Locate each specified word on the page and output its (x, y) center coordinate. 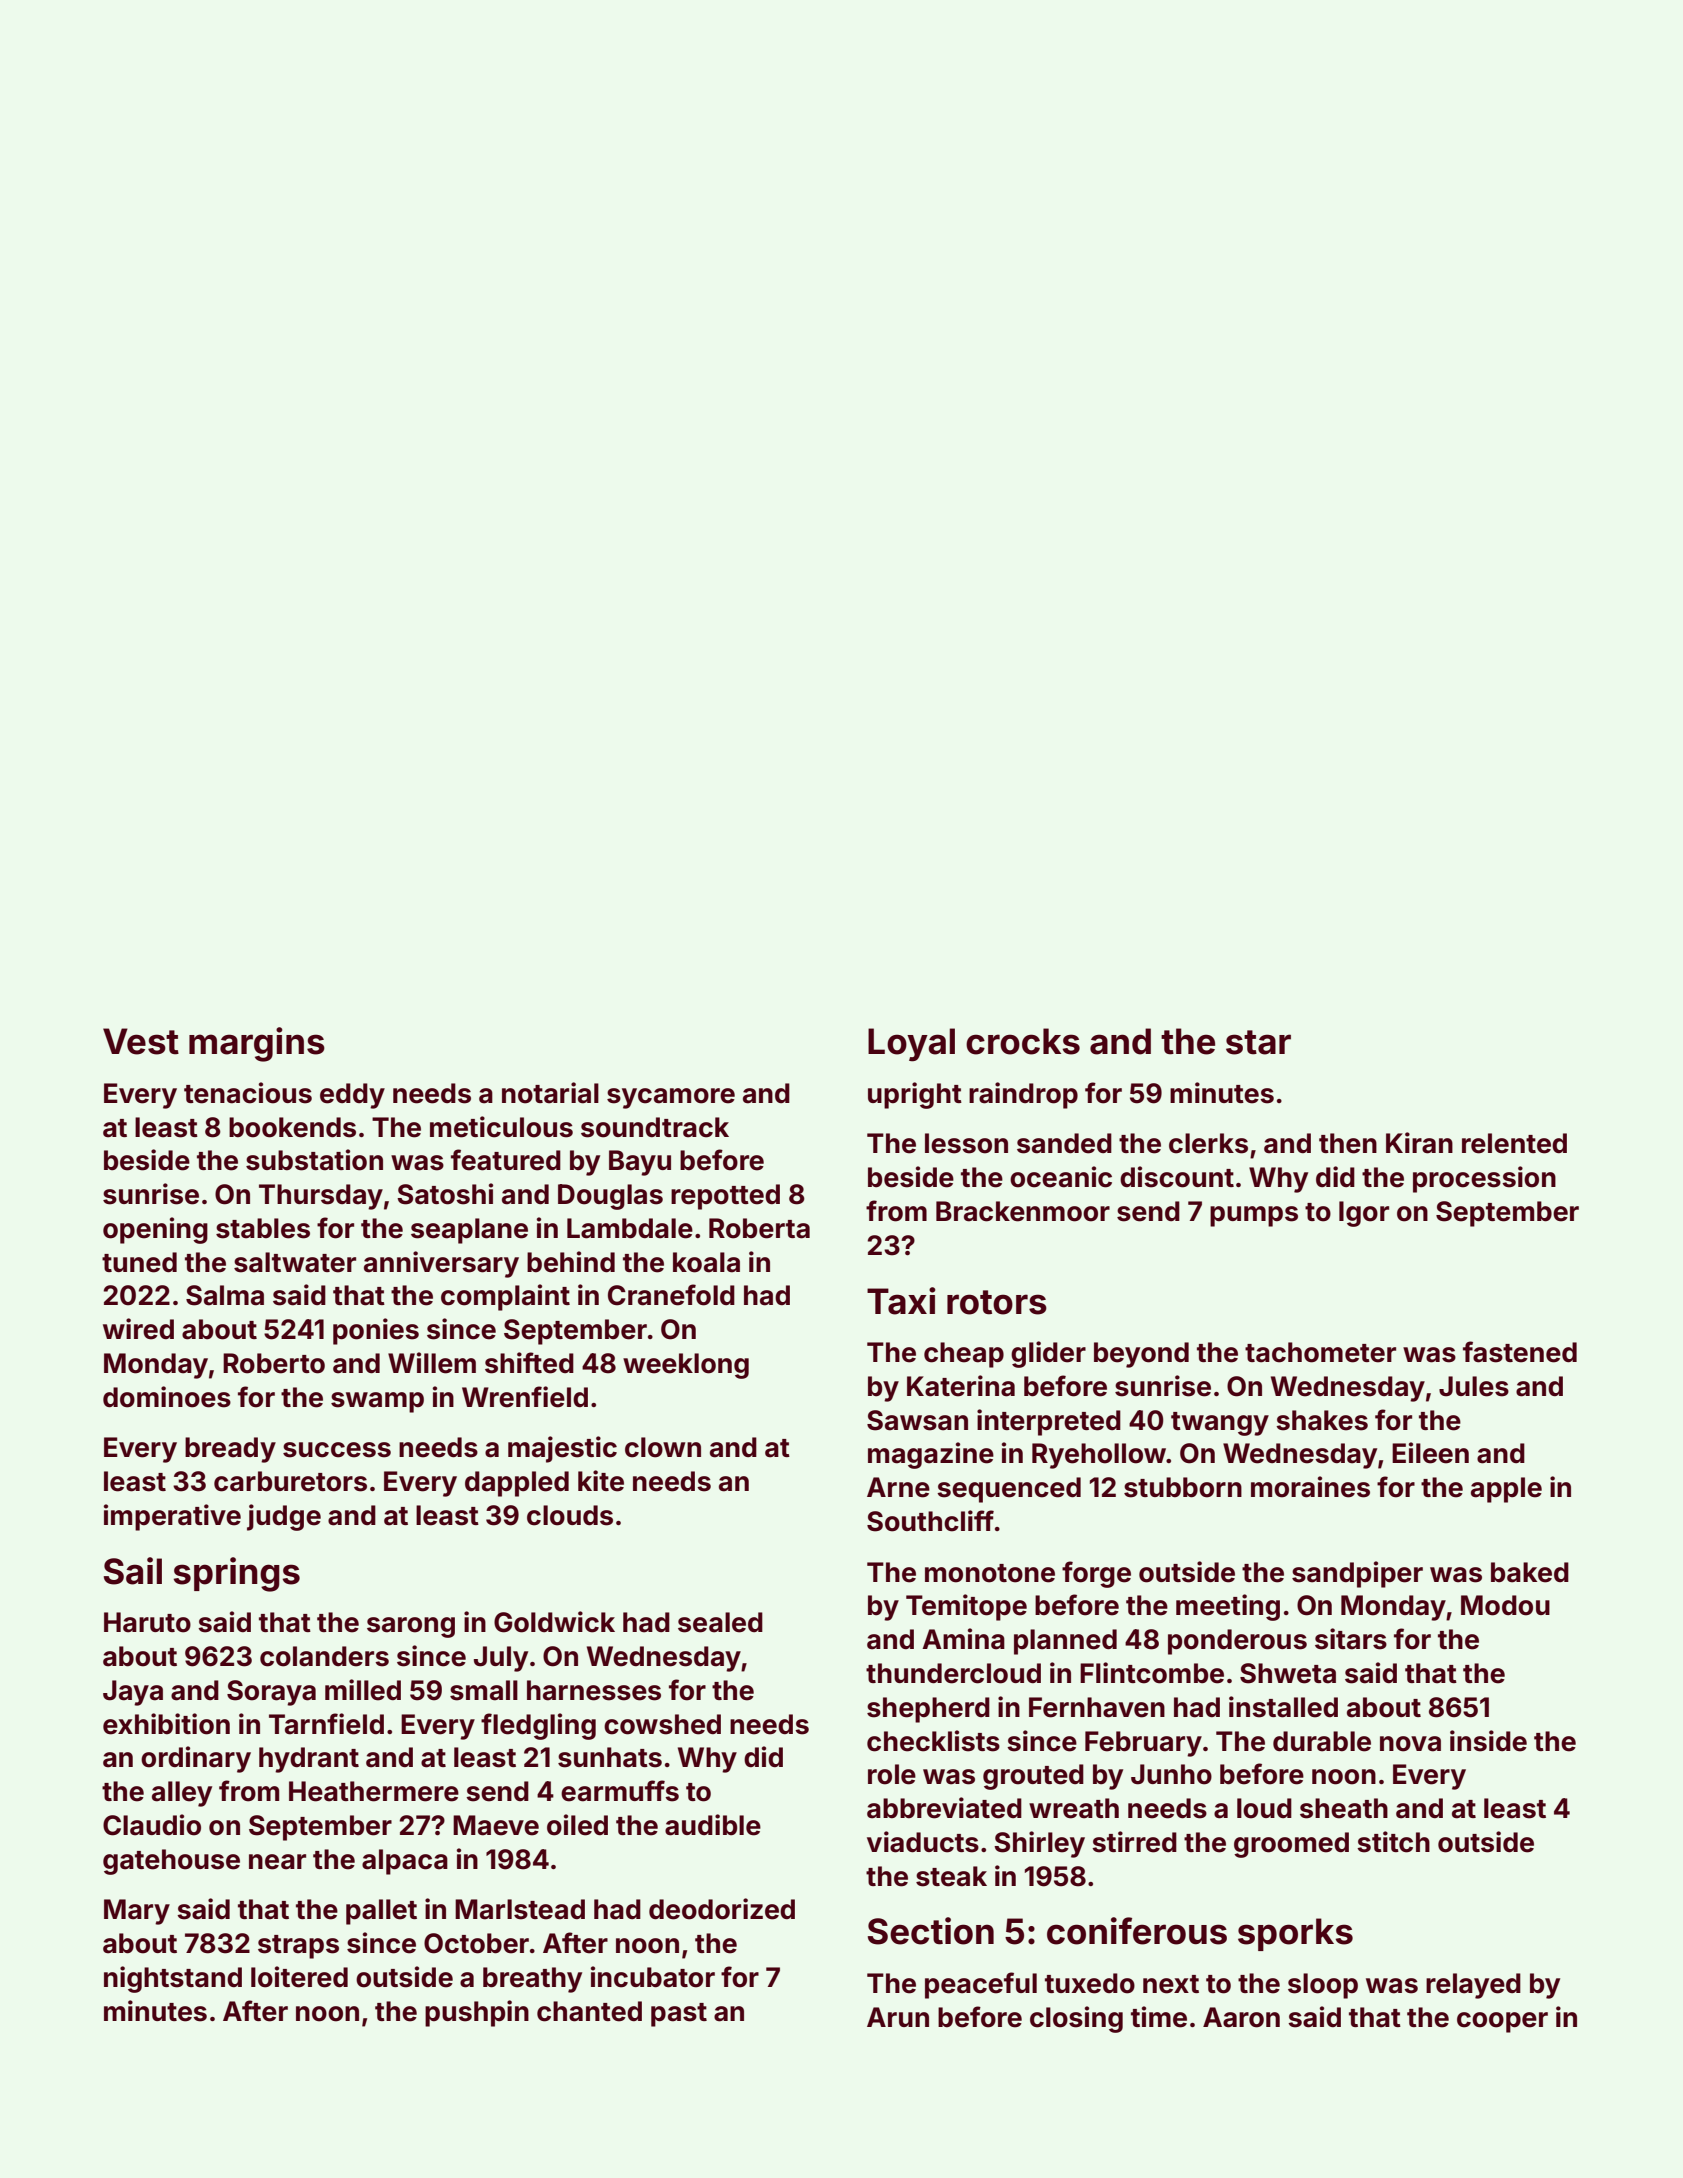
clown (663, 1447)
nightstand (173, 1979)
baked (1530, 1572)
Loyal (911, 1045)
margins (257, 1044)
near (277, 1862)
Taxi (901, 1301)
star (1258, 1042)
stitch (1393, 1842)
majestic (562, 1449)
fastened (1520, 1352)
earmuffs (620, 1791)
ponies (376, 1331)
